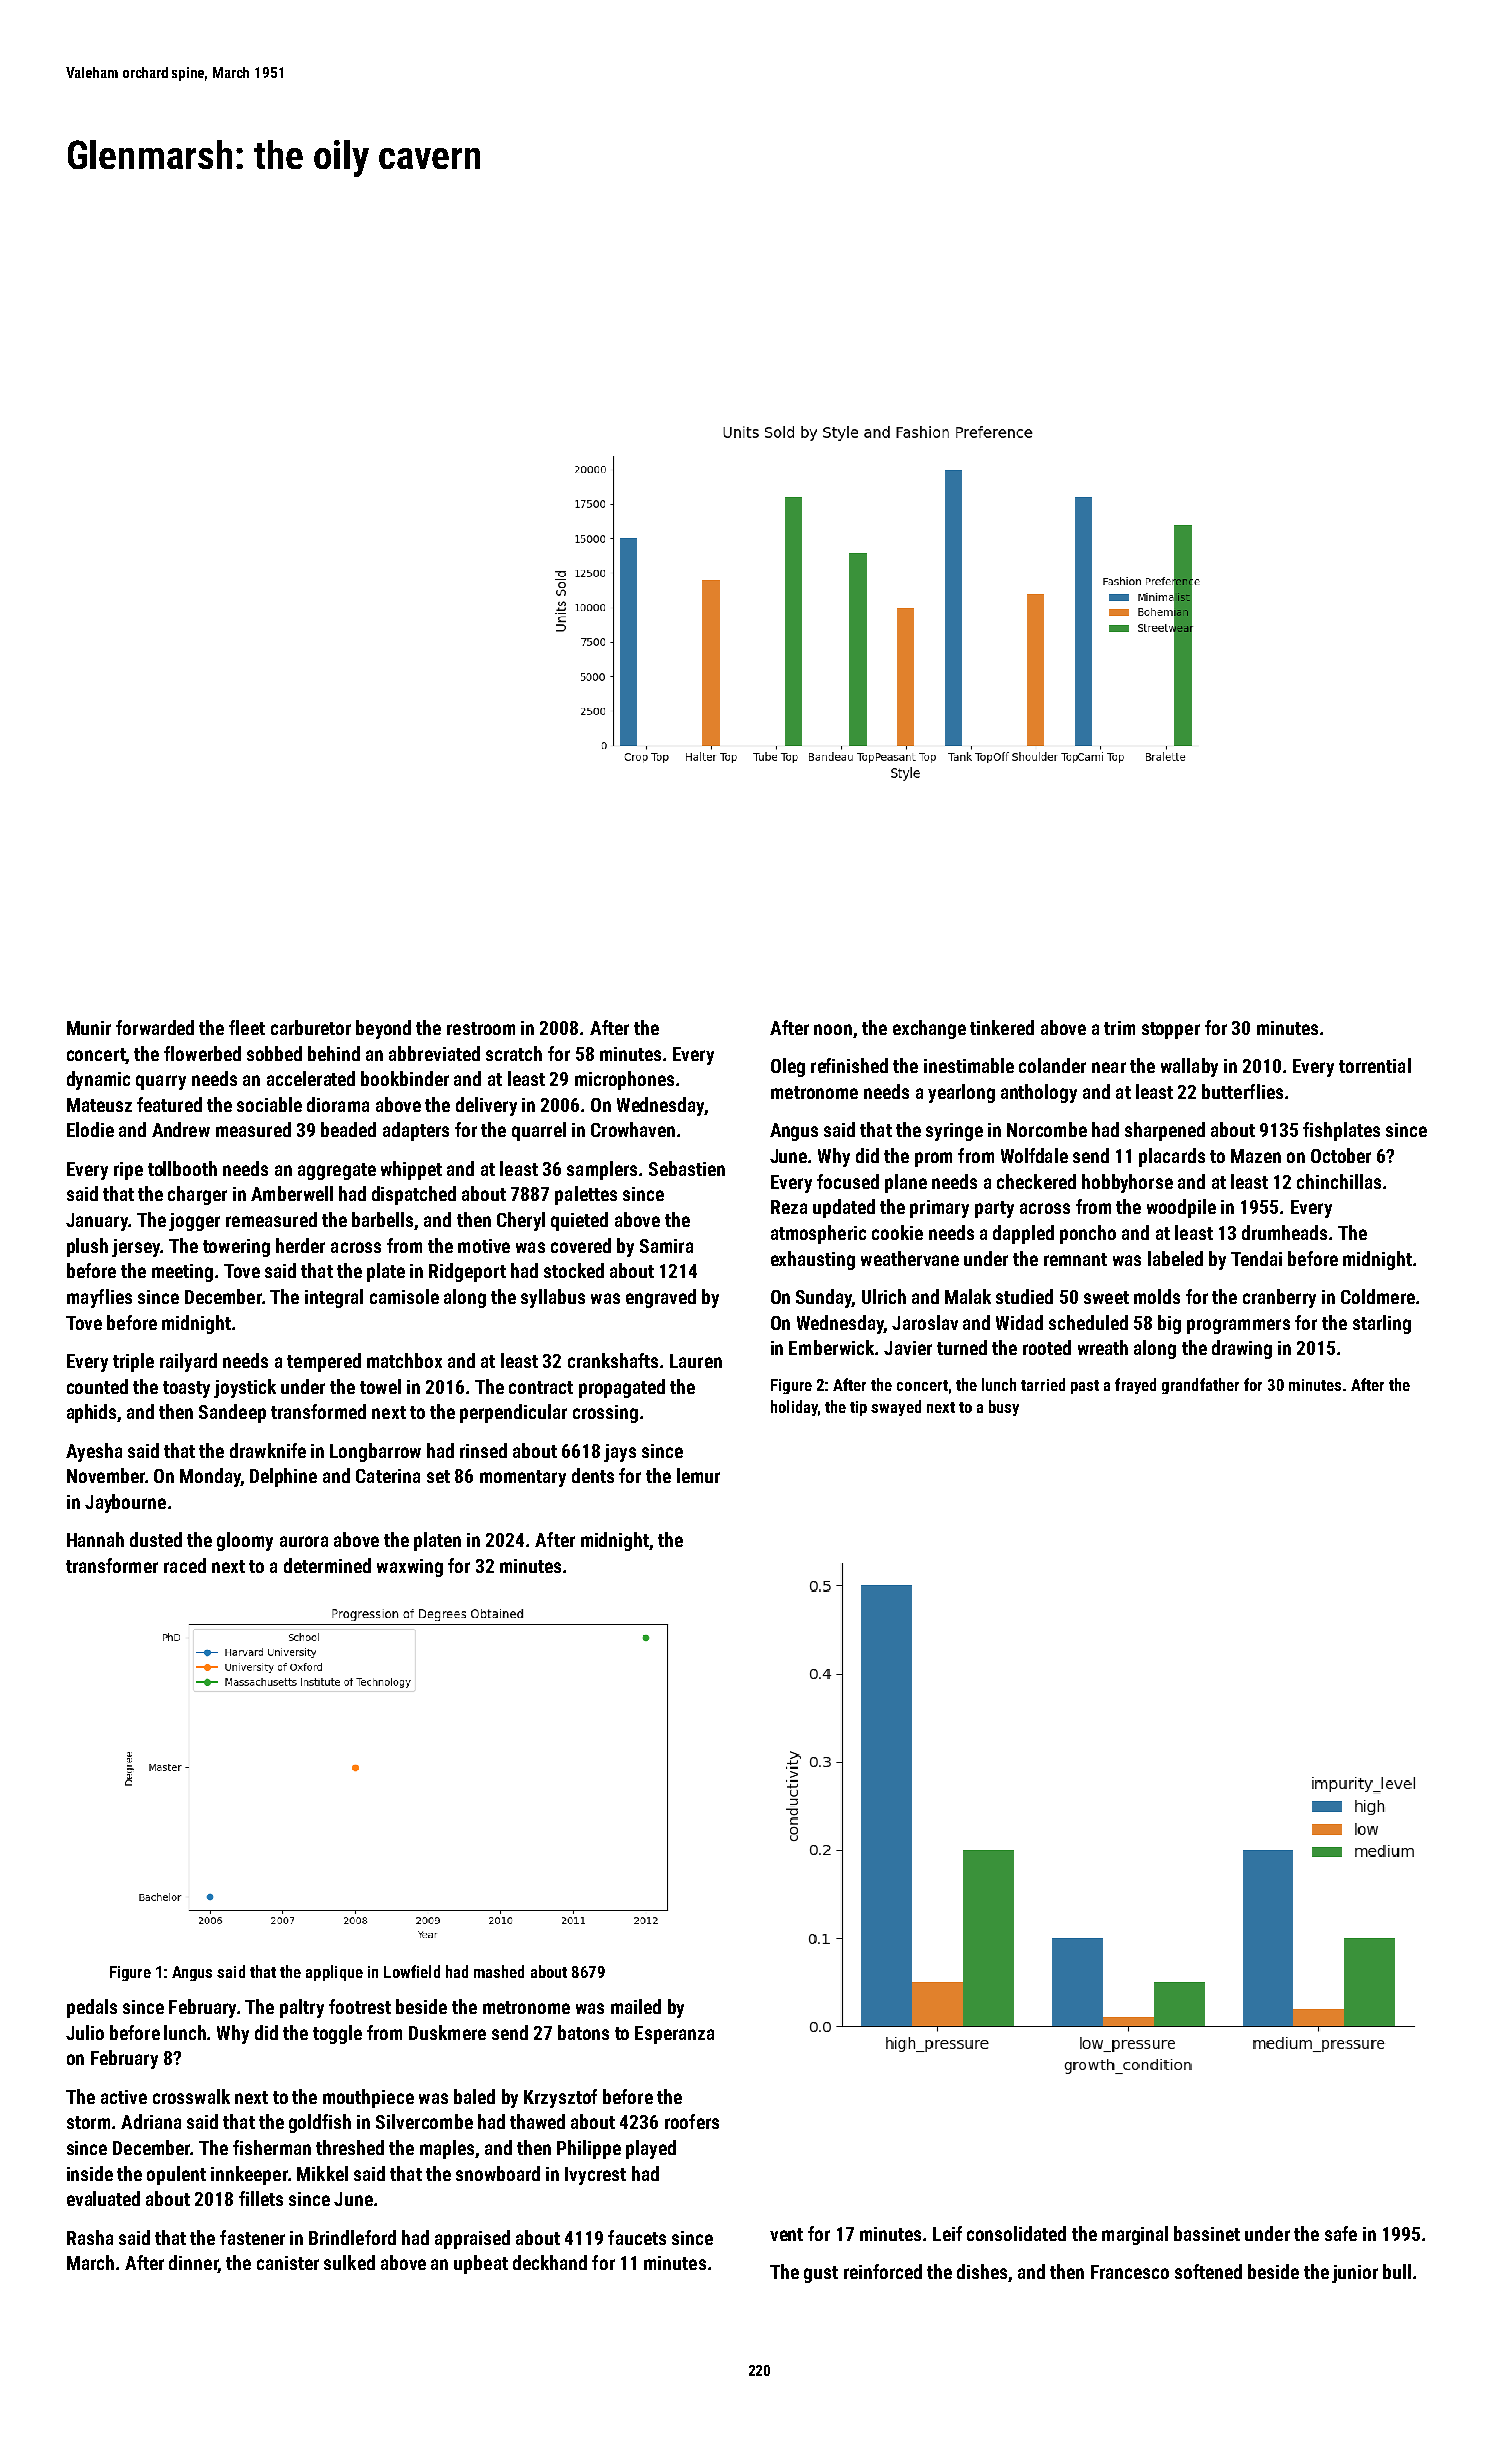 This page has width=1496, height=2464. Describe the element at coordinates (481, 1028) in the page. I see `restroom` at that location.
